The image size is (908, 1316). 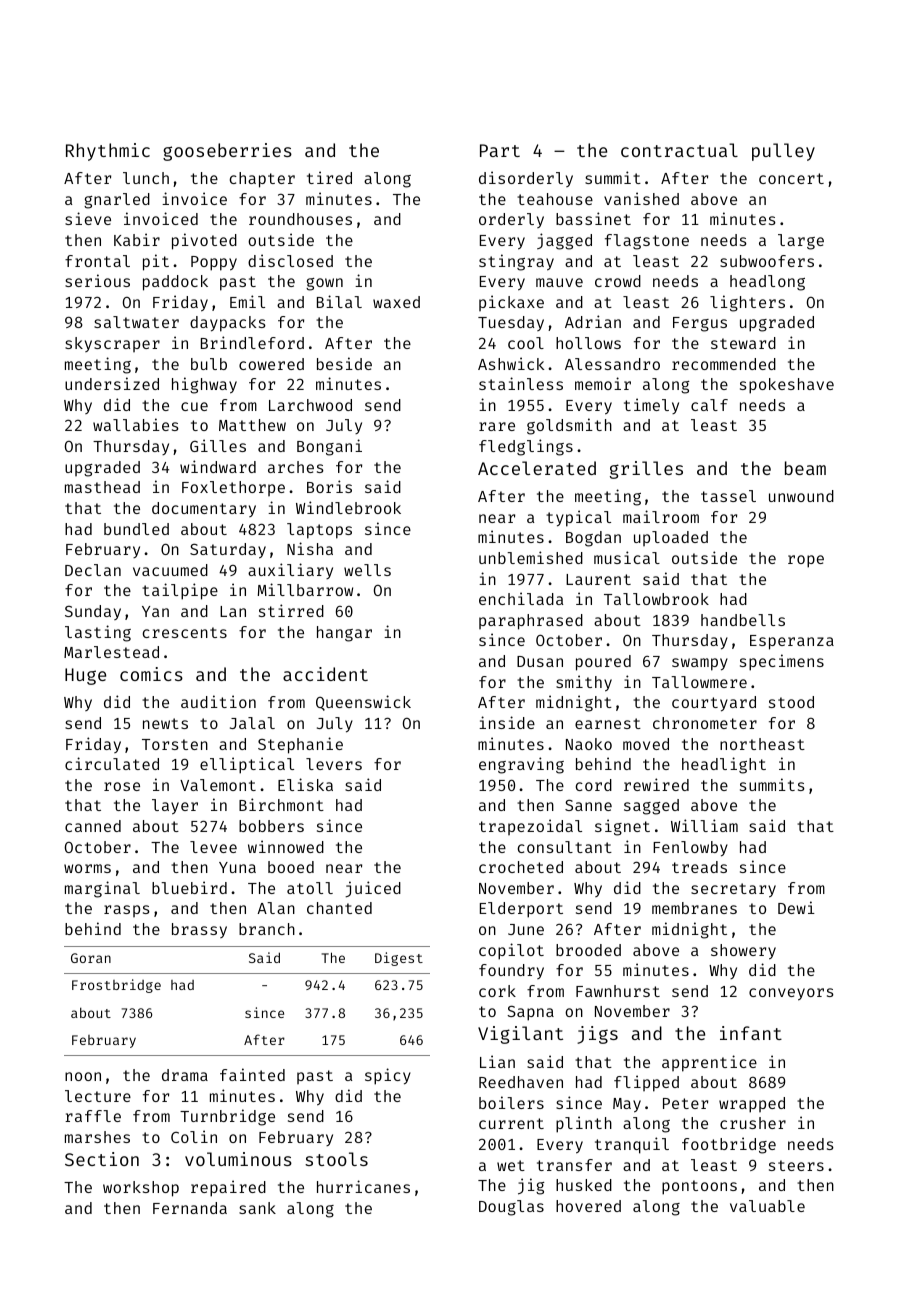 What do you see at coordinates (700, 664) in the screenshot?
I see `swampy` at bounding box center [700, 664].
